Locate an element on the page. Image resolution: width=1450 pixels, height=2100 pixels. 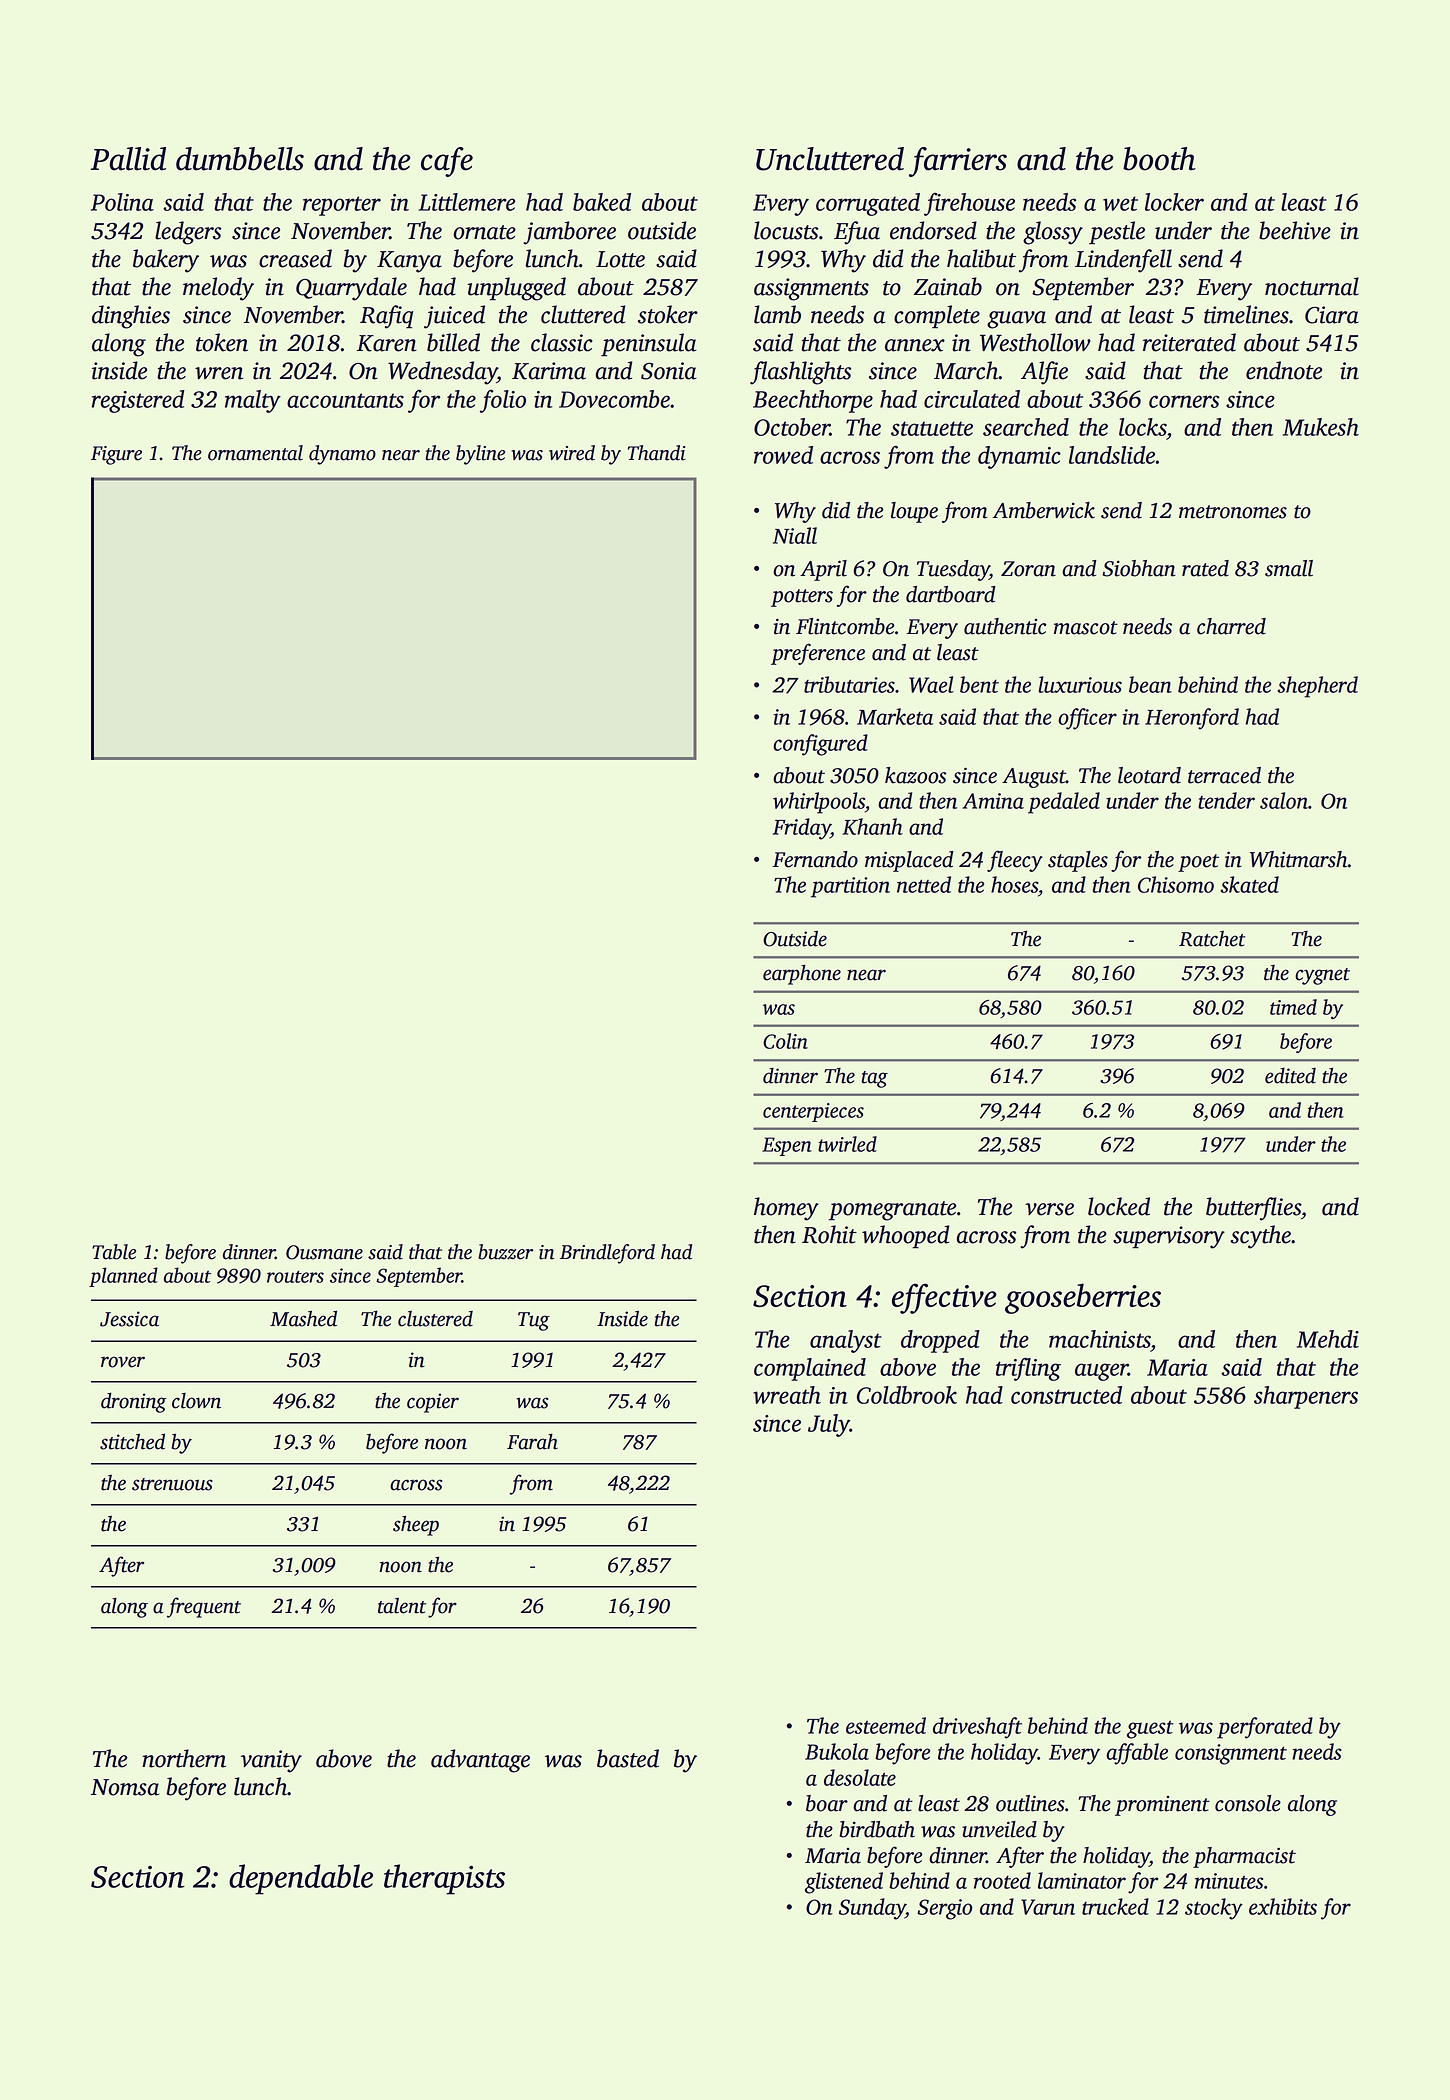
cafe is located at coordinates (447, 162).
